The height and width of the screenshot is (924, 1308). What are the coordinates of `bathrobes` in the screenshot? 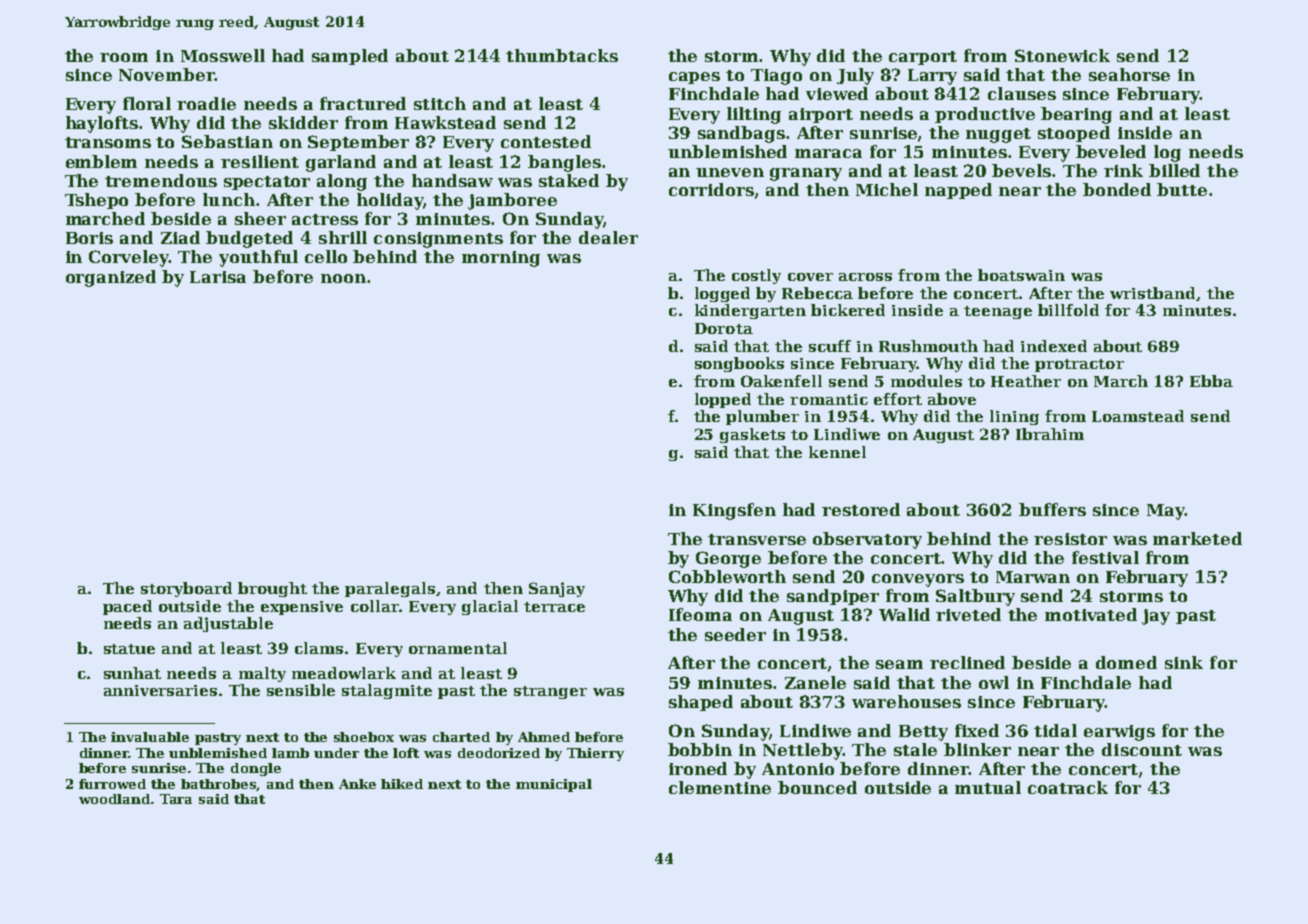 It's located at (219, 785).
